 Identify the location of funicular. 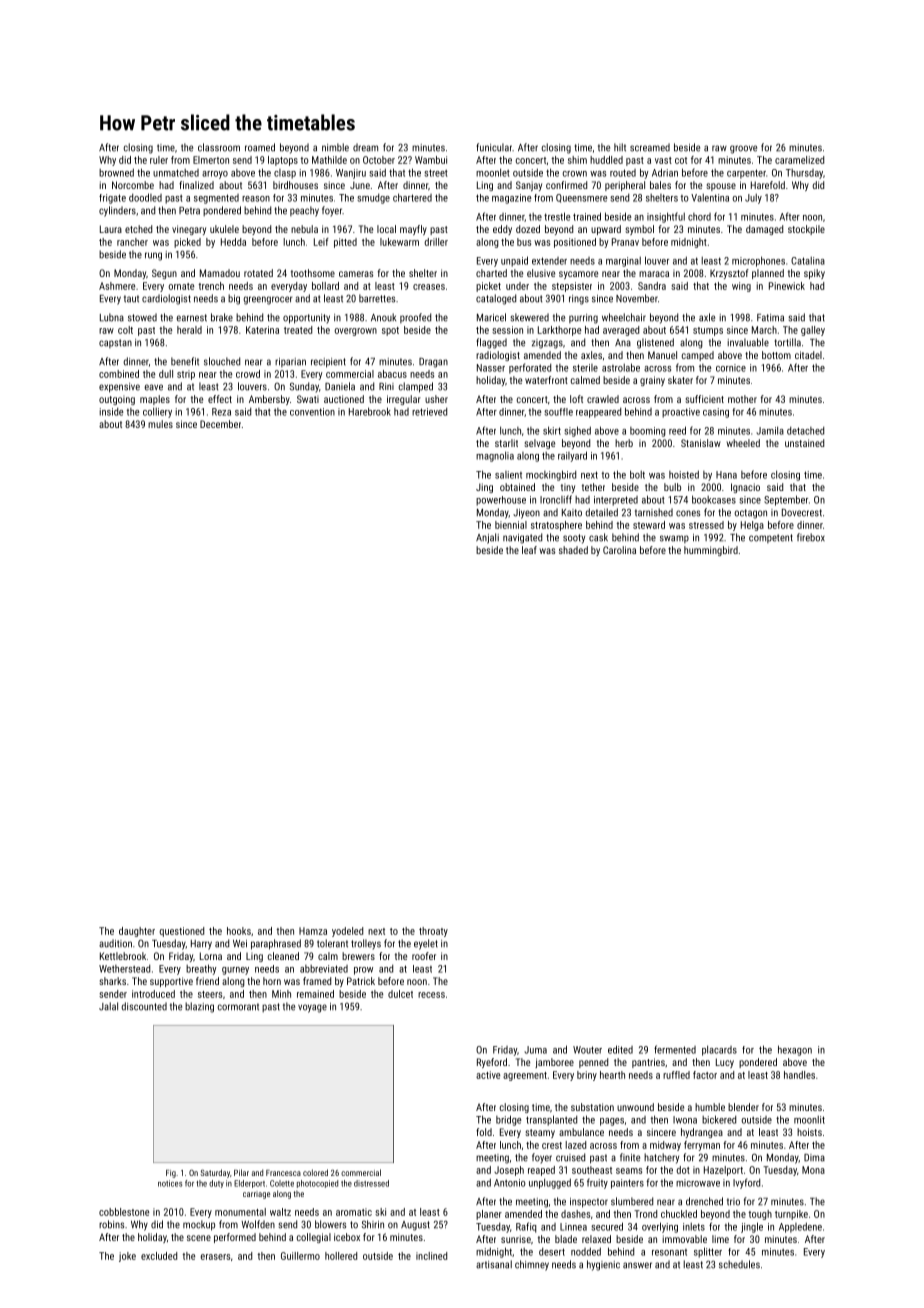
(494, 147).
